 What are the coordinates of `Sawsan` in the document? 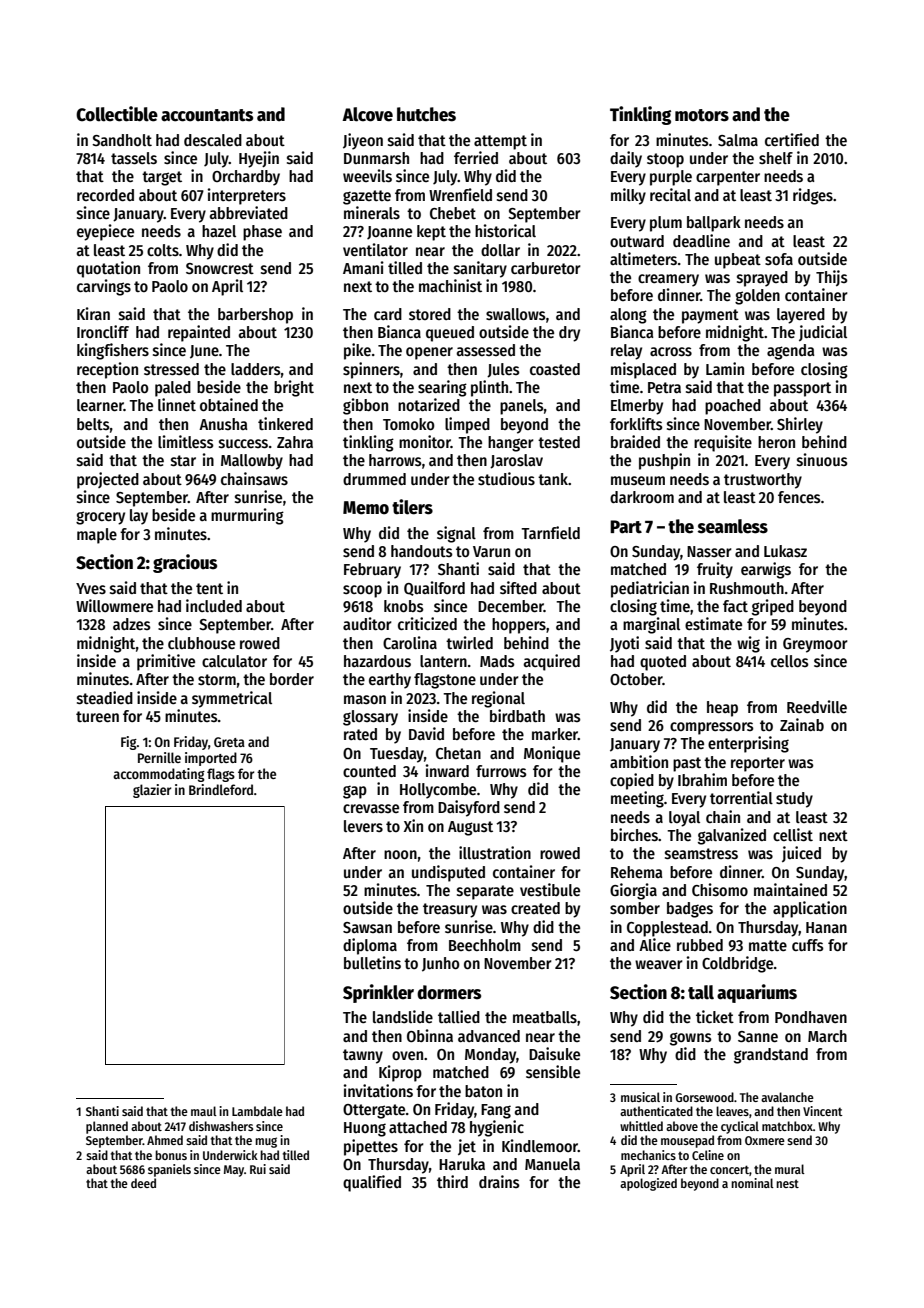 It's located at (367, 927).
